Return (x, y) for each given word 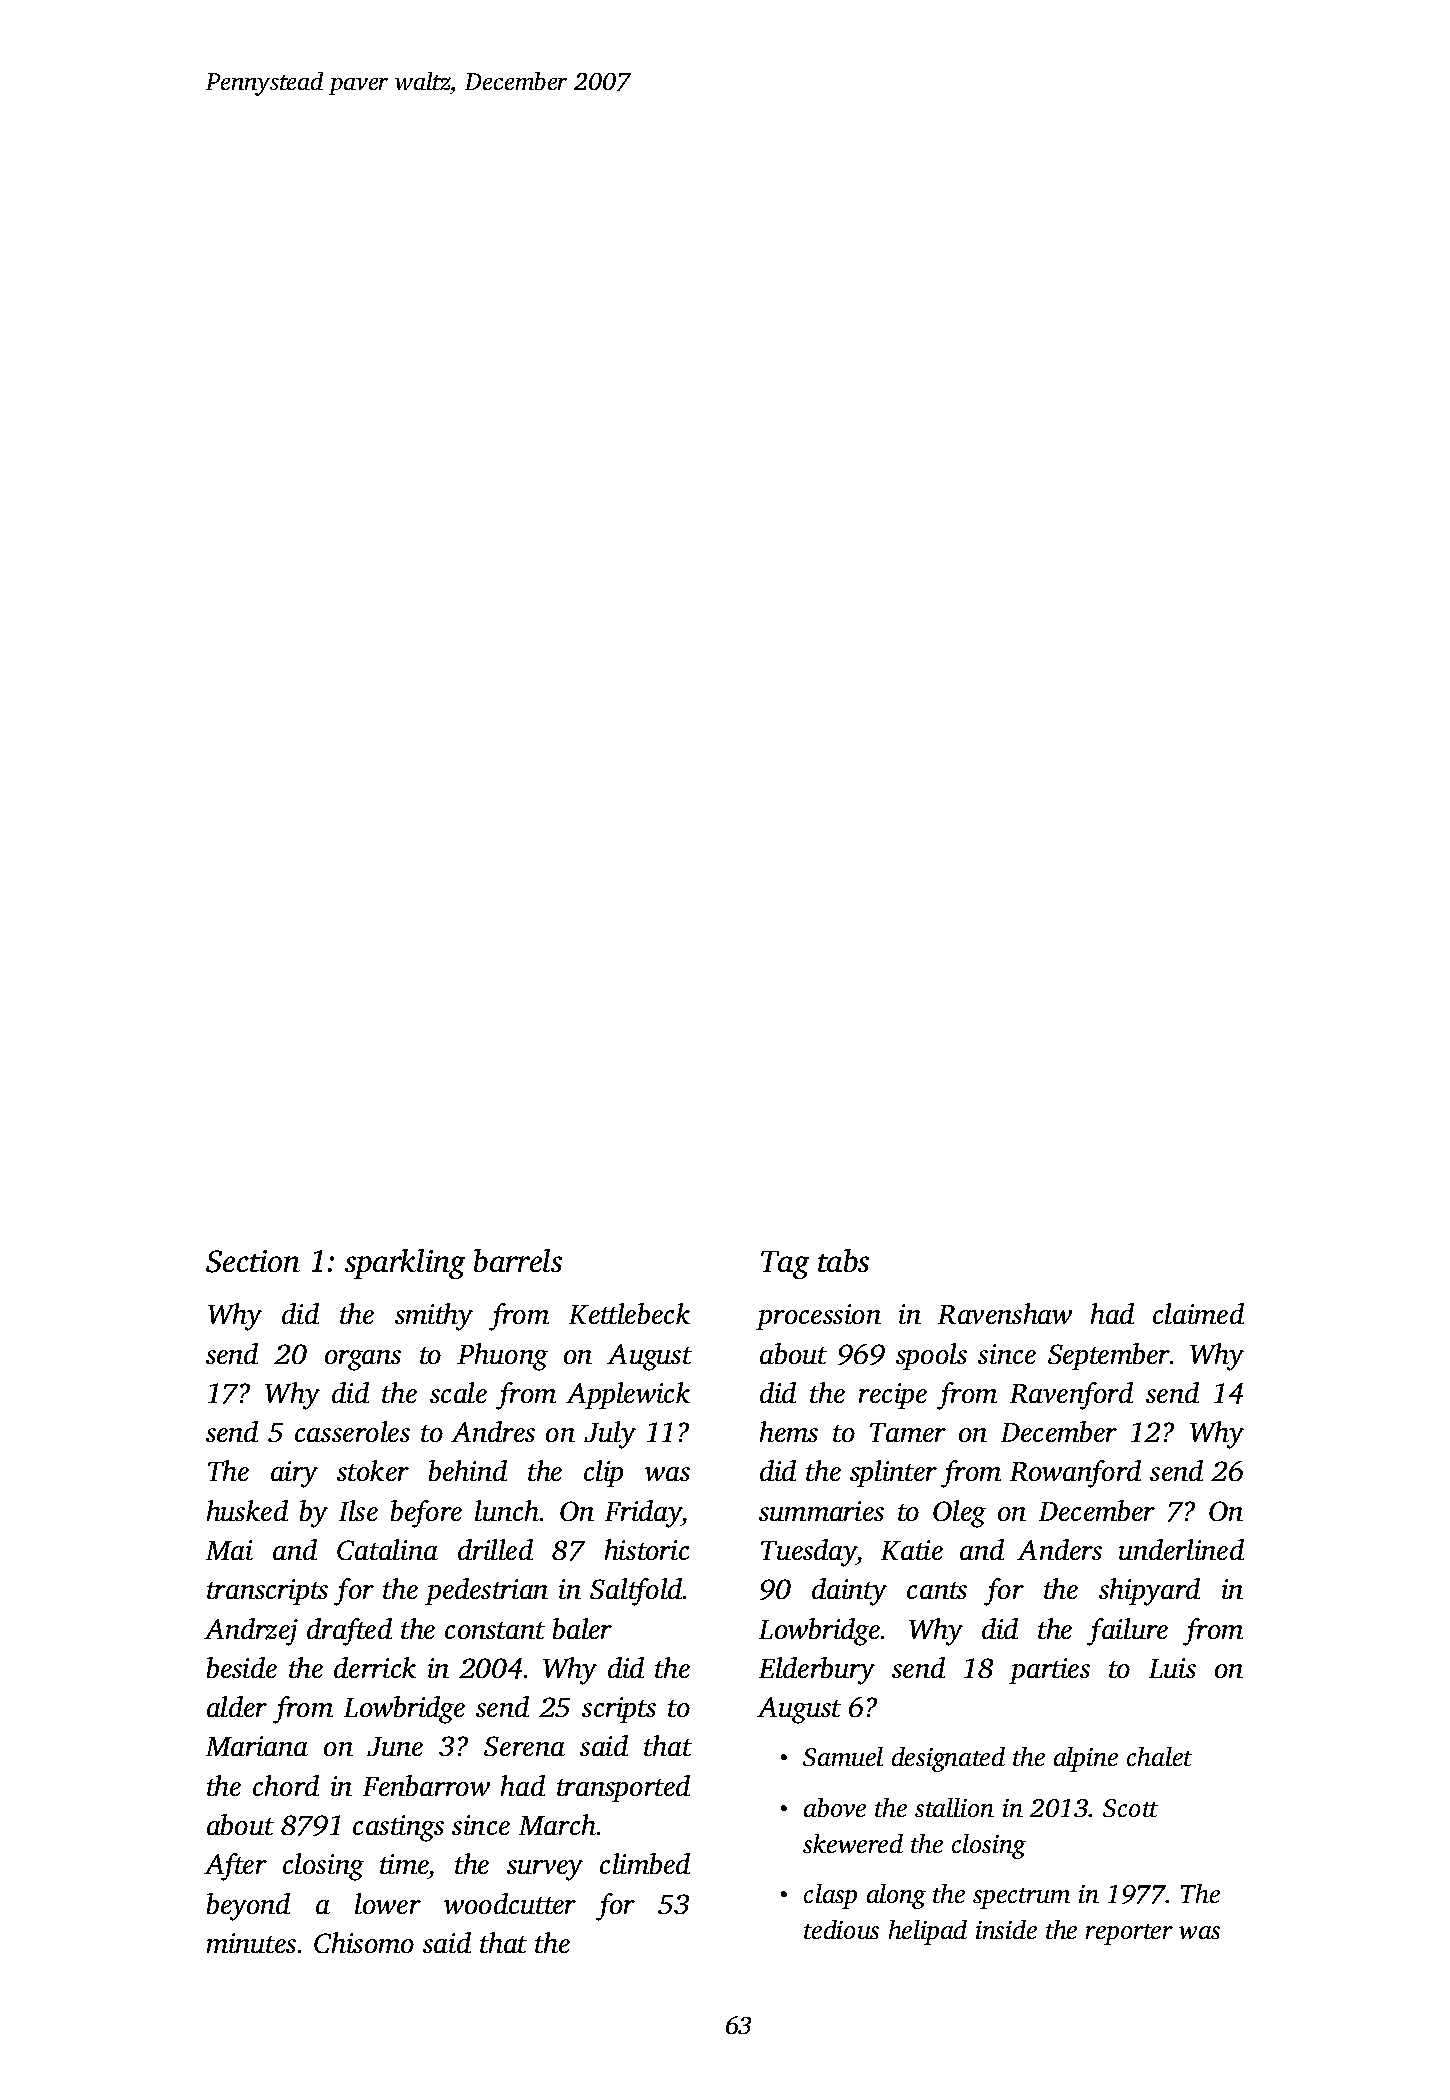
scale (458, 1392)
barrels (518, 1260)
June (395, 1746)
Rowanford (1075, 1474)
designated (948, 1759)
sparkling (405, 1264)
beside (242, 1667)
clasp (830, 1896)
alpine (1086, 1759)
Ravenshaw (1005, 1313)
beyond (248, 1907)
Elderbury (817, 1671)
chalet (1159, 1756)
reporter (1129, 1934)
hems (789, 1431)
